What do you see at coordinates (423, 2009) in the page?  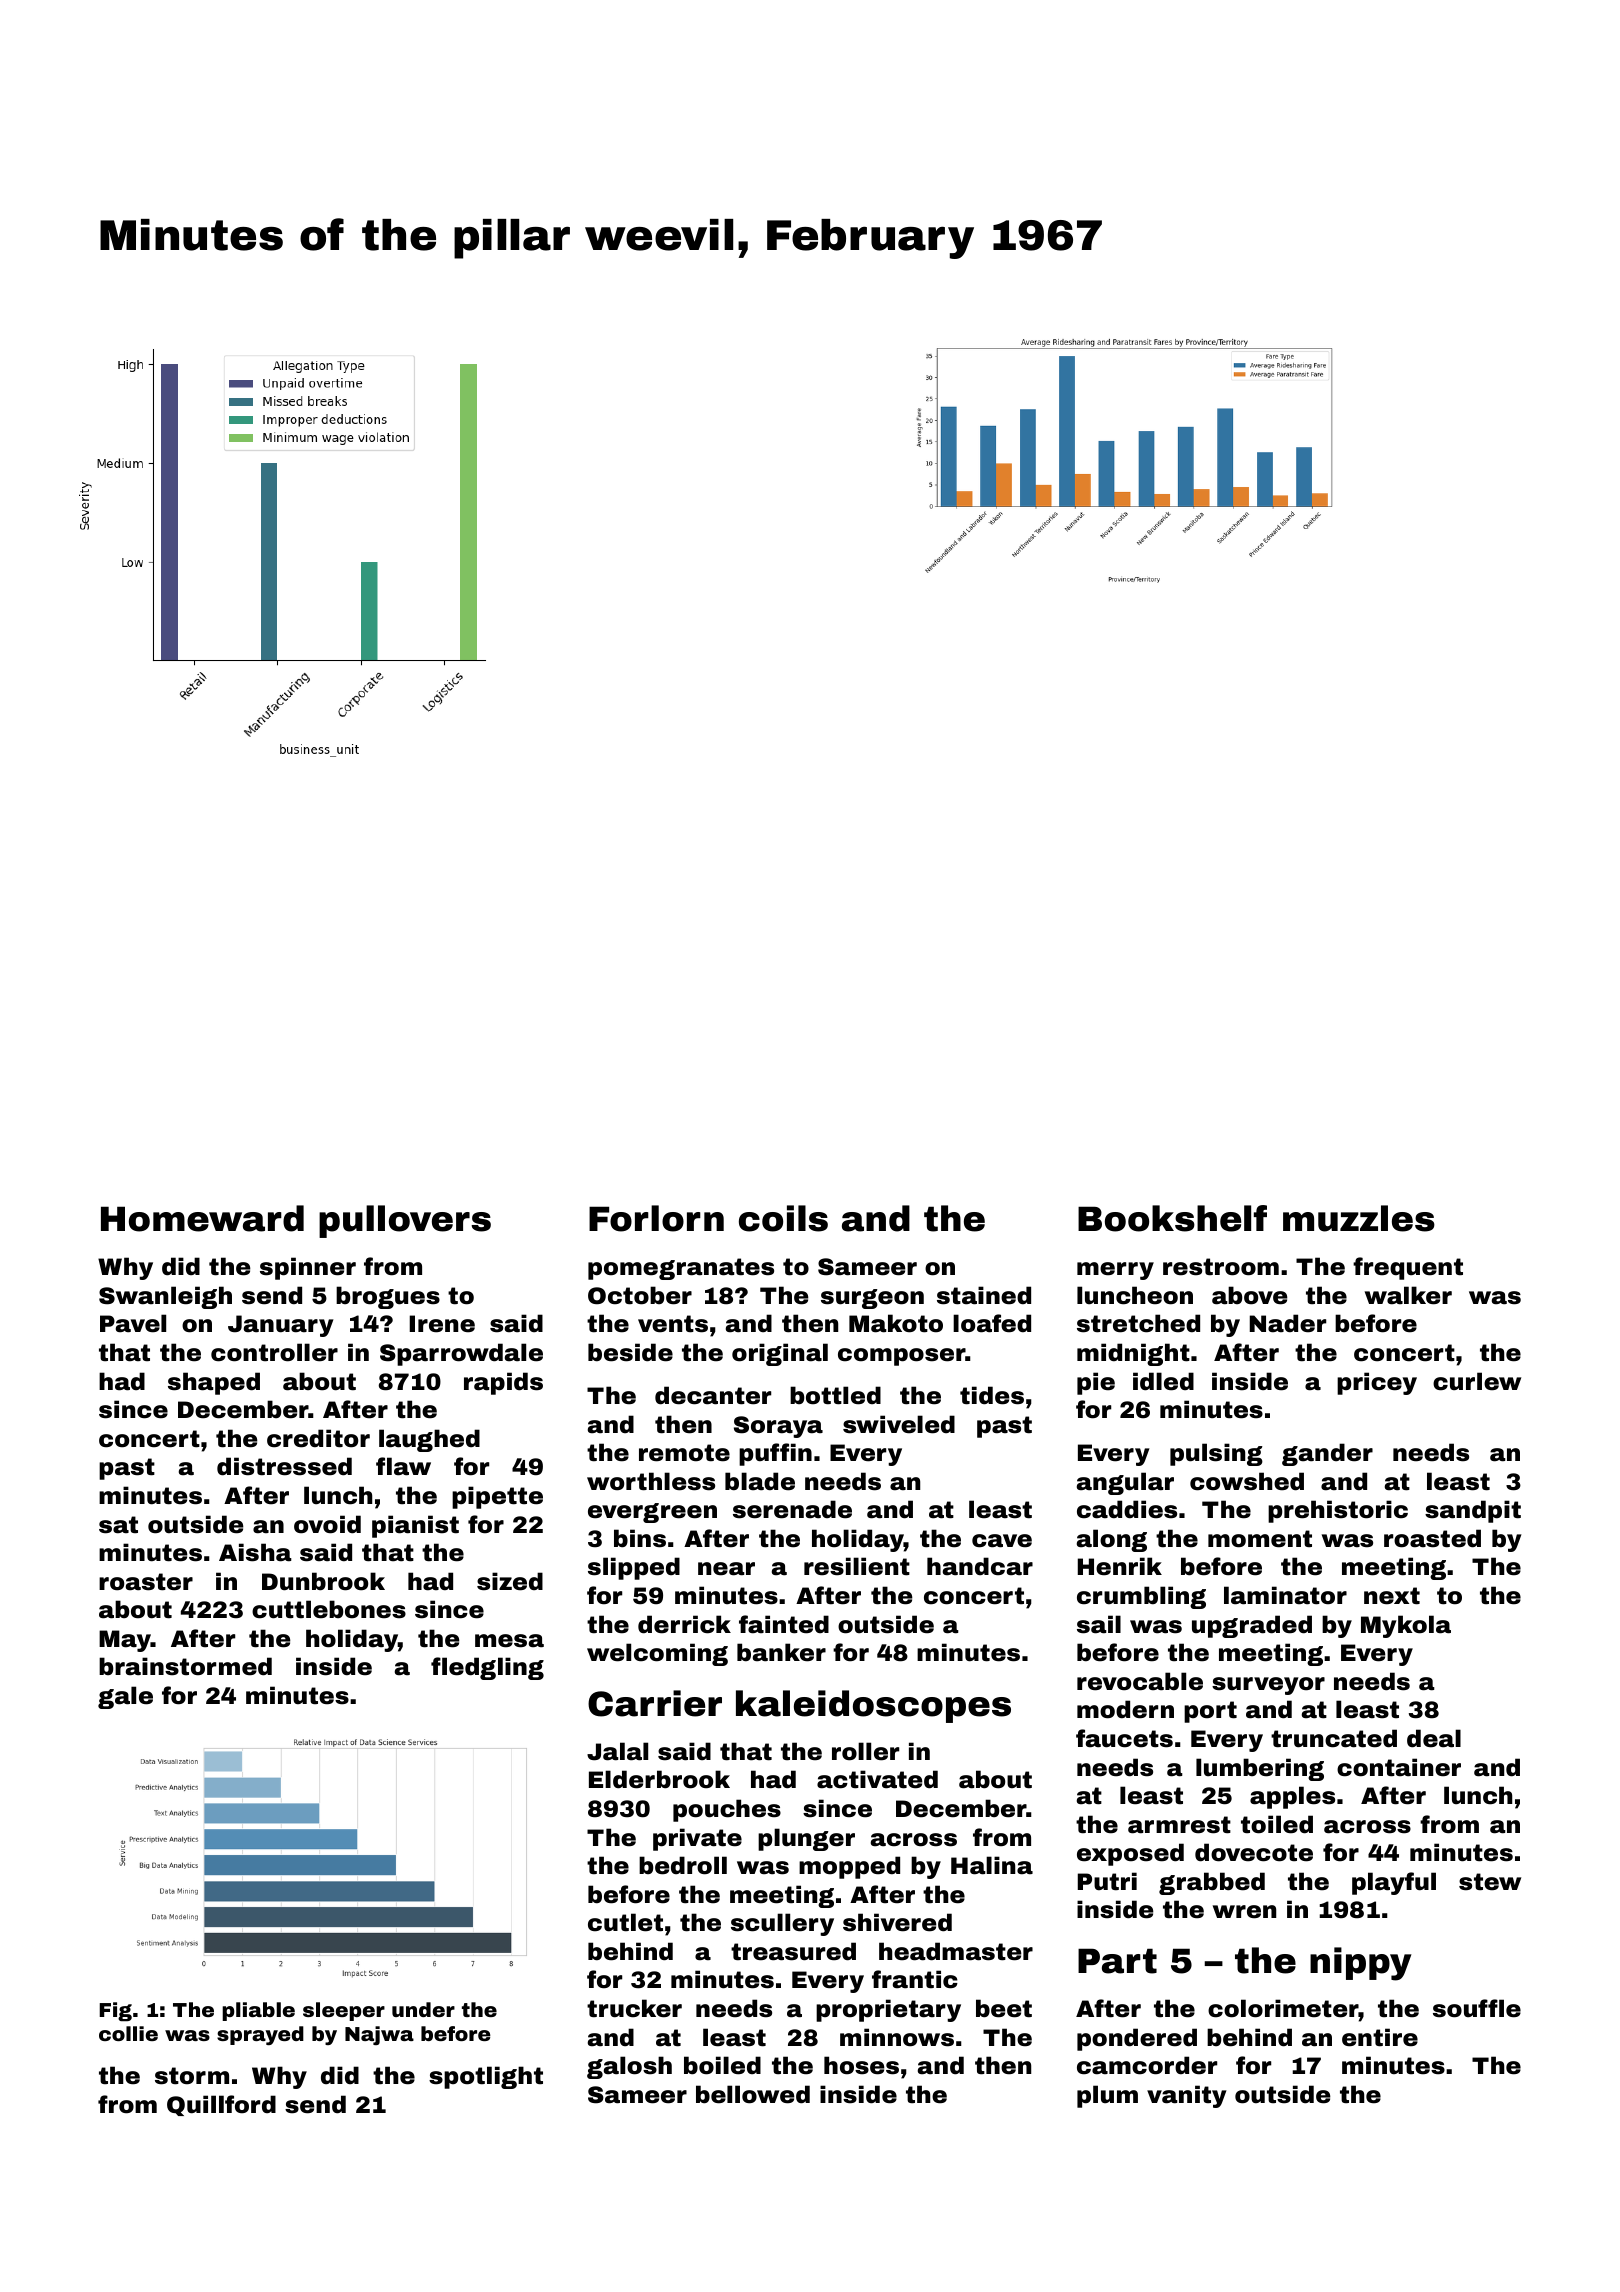 I see `under` at bounding box center [423, 2009].
